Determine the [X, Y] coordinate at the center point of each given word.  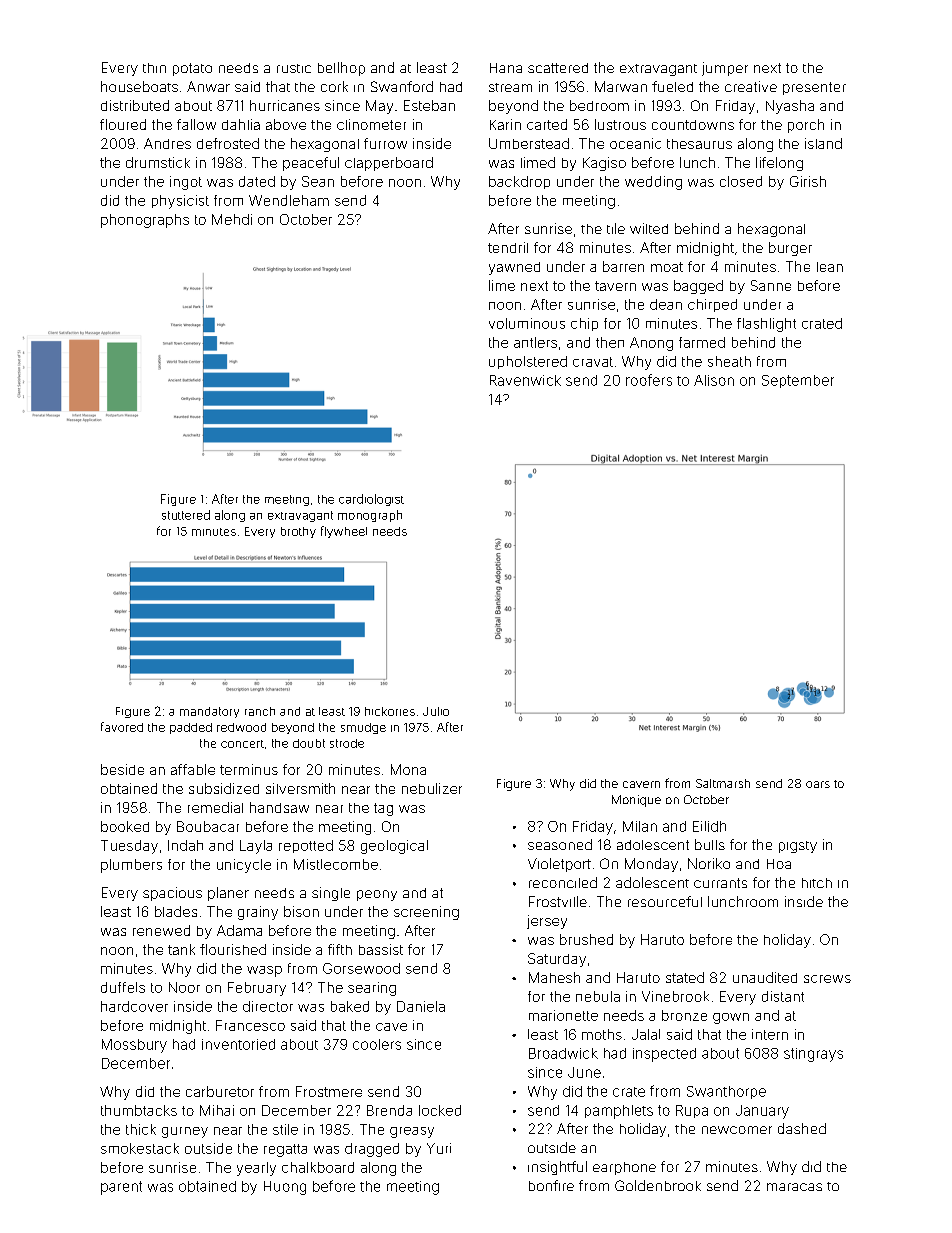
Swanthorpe [726, 1092]
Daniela [421, 1006]
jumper [725, 69]
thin [154, 68]
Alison [714, 380]
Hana [506, 68]
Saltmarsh [723, 783]
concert [242, 744]
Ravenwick [525, 380]
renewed [161, 930]
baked [350, 1006]
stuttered [186, 515]
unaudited [765, 977]
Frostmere [329, 1091]
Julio [436, 711]
